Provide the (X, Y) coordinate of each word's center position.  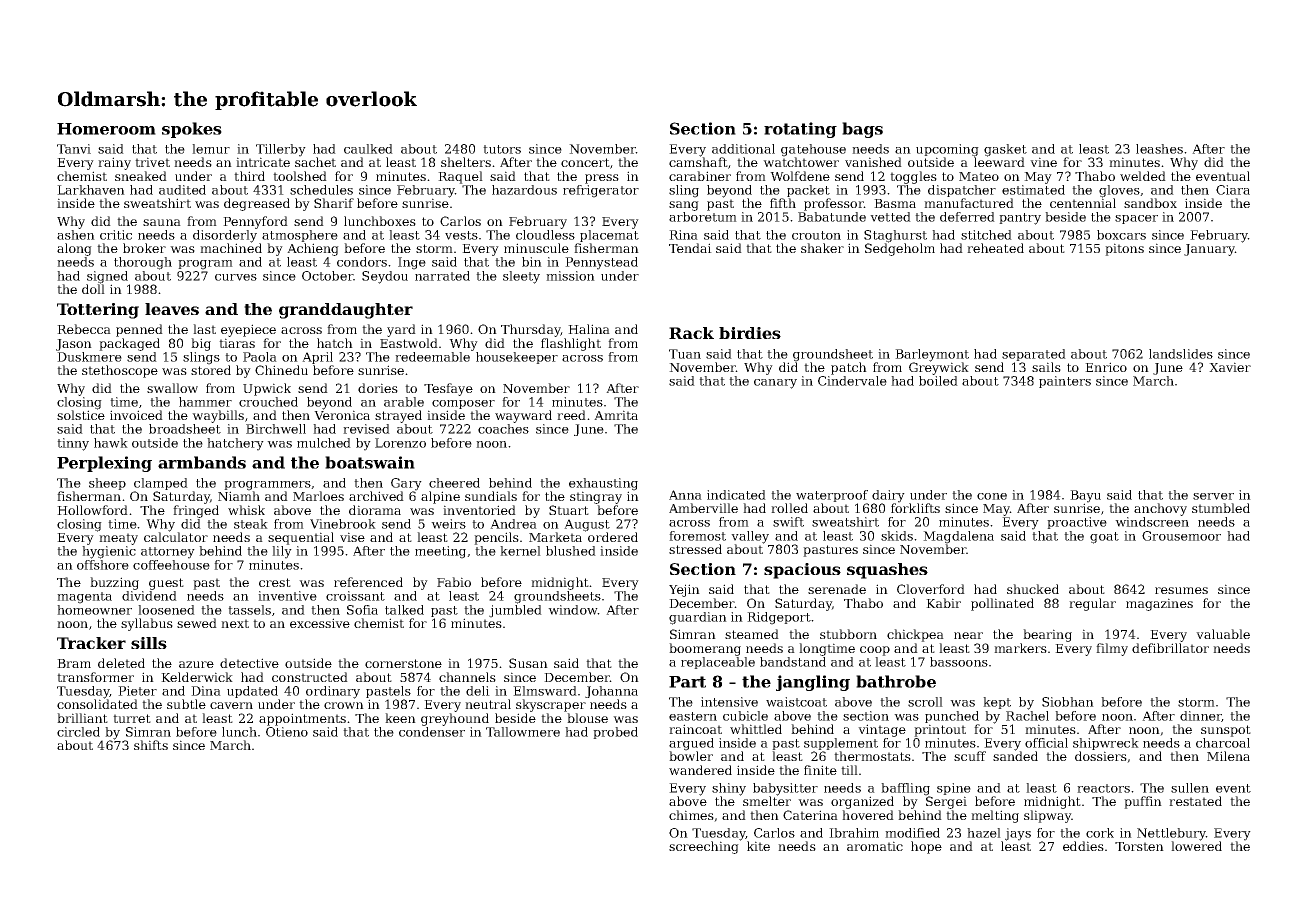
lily (282, 552)
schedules (321, 190)
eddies (1083, 846)
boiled (938, 381)
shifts (151, 745)
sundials (491, 496)
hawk (111, 443)
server (1213, 496)
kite (758, 846)
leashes (1159, 149)
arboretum (703, 217)
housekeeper (517, 358)
